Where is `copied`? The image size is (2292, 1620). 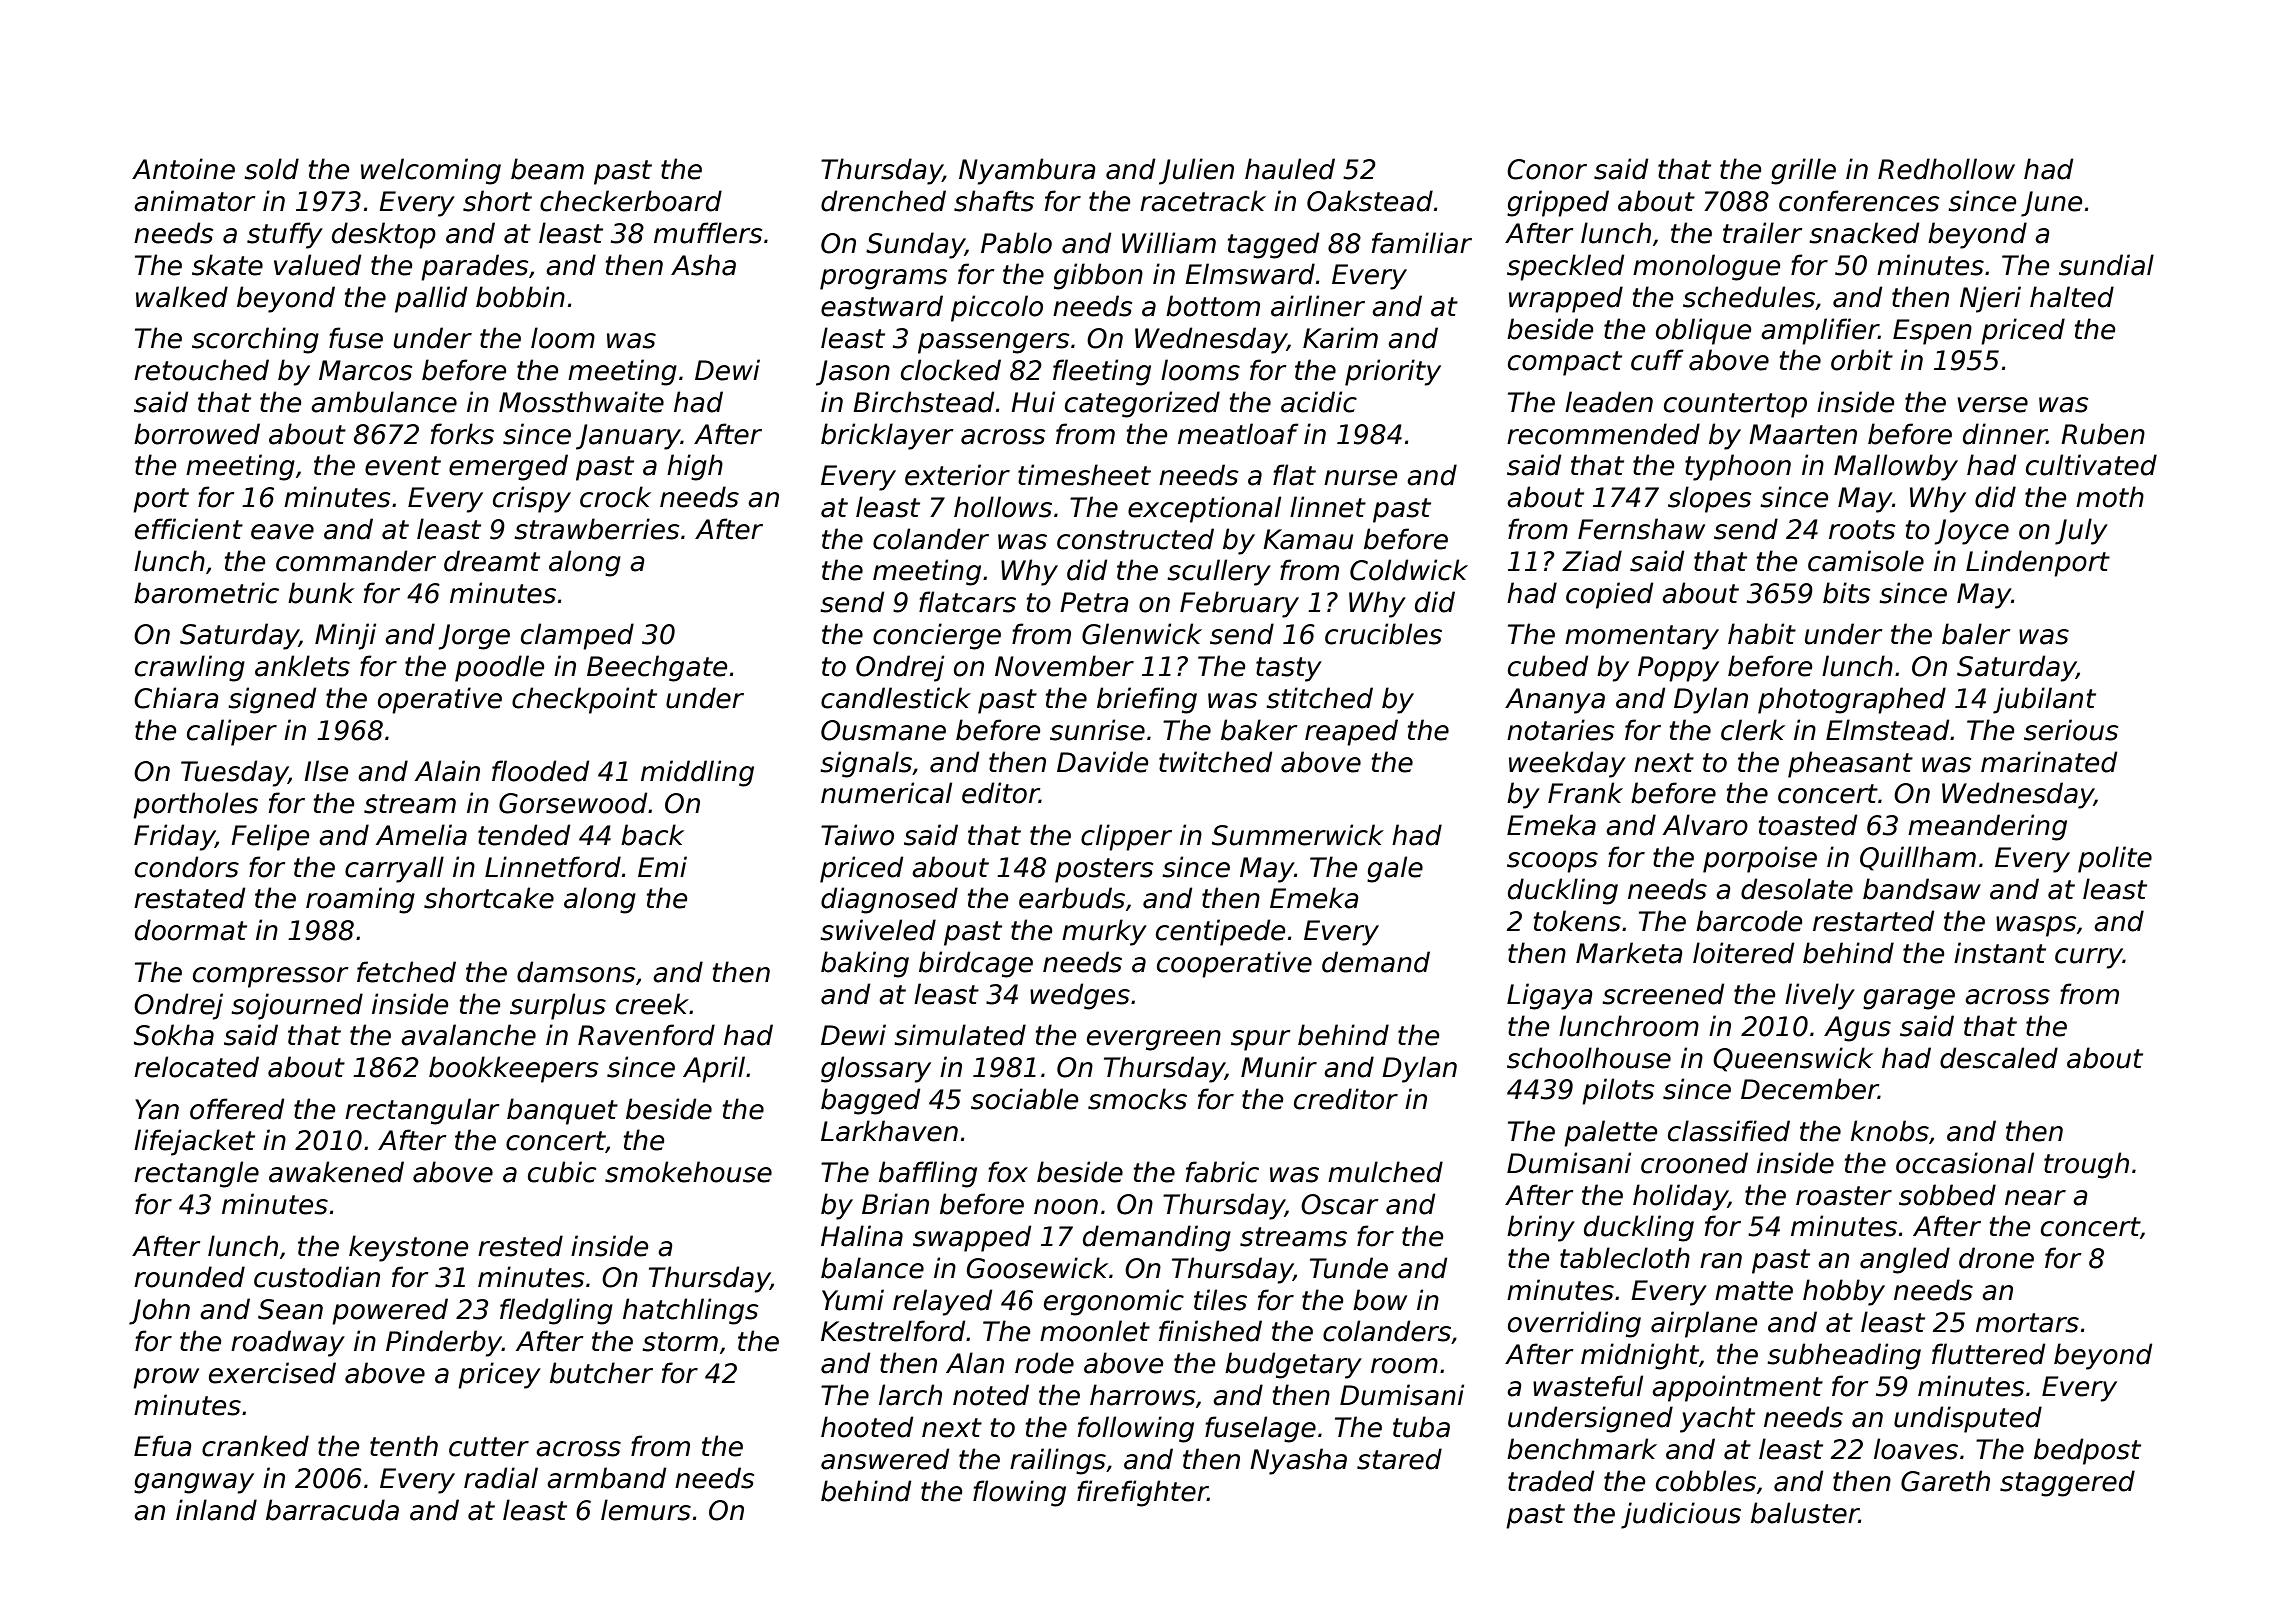 copied is located at coordinates (1609, 595).
